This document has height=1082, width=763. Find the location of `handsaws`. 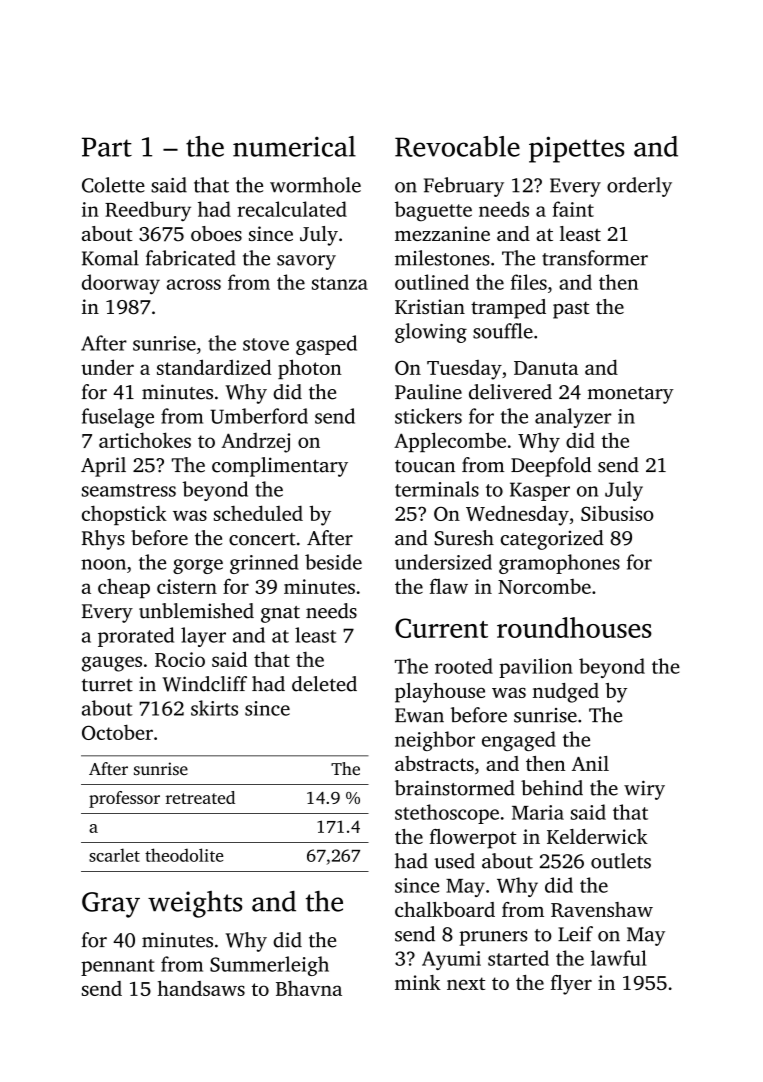

handsaws is located at coordinates (201, 988).
